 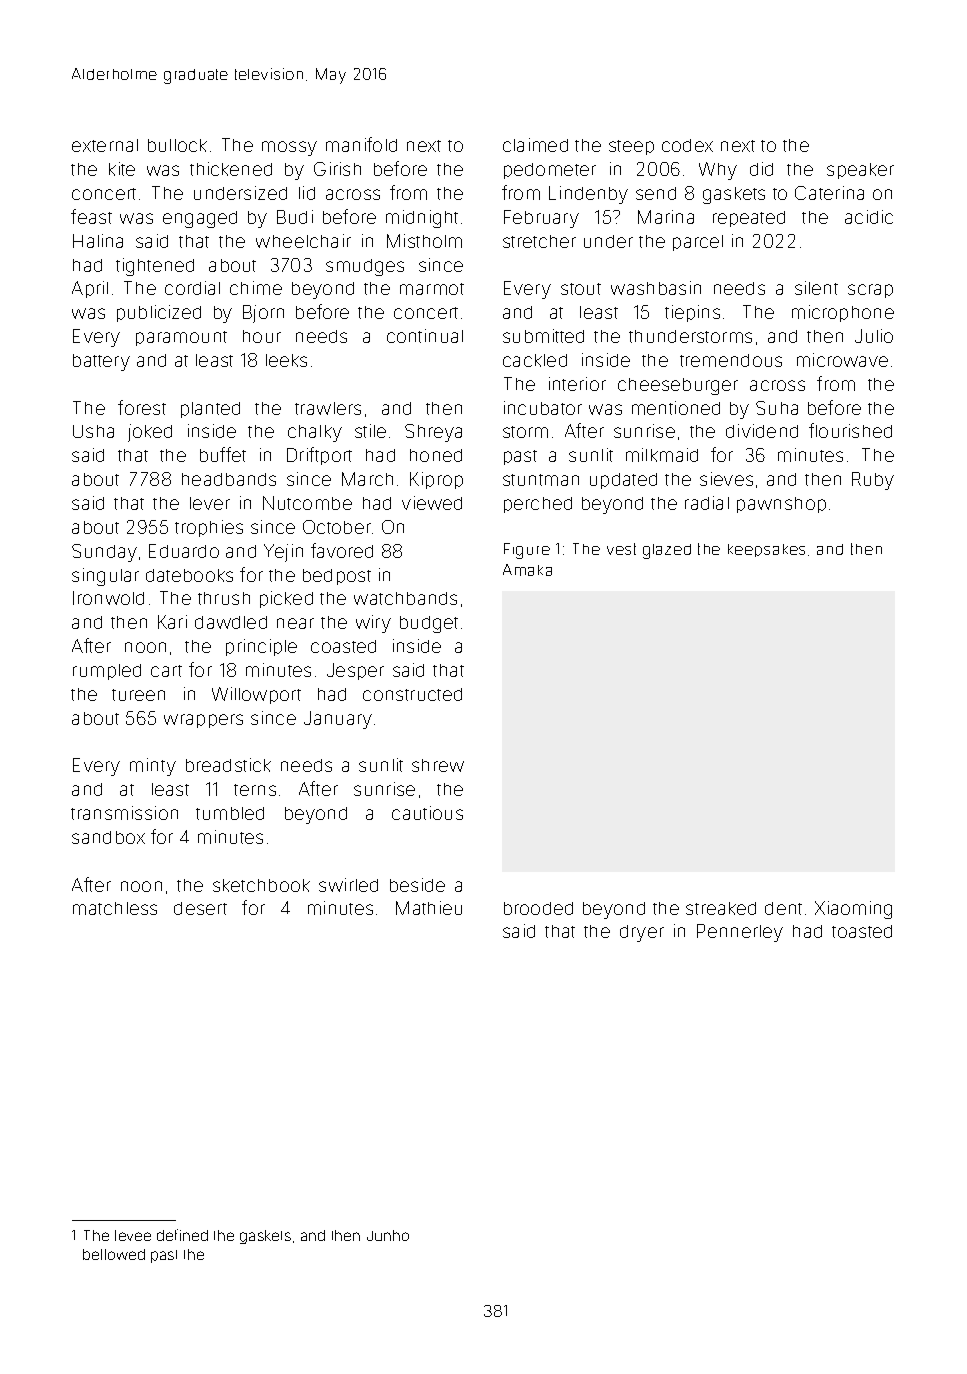 I want to click on February, so click(x=541, y=219).
